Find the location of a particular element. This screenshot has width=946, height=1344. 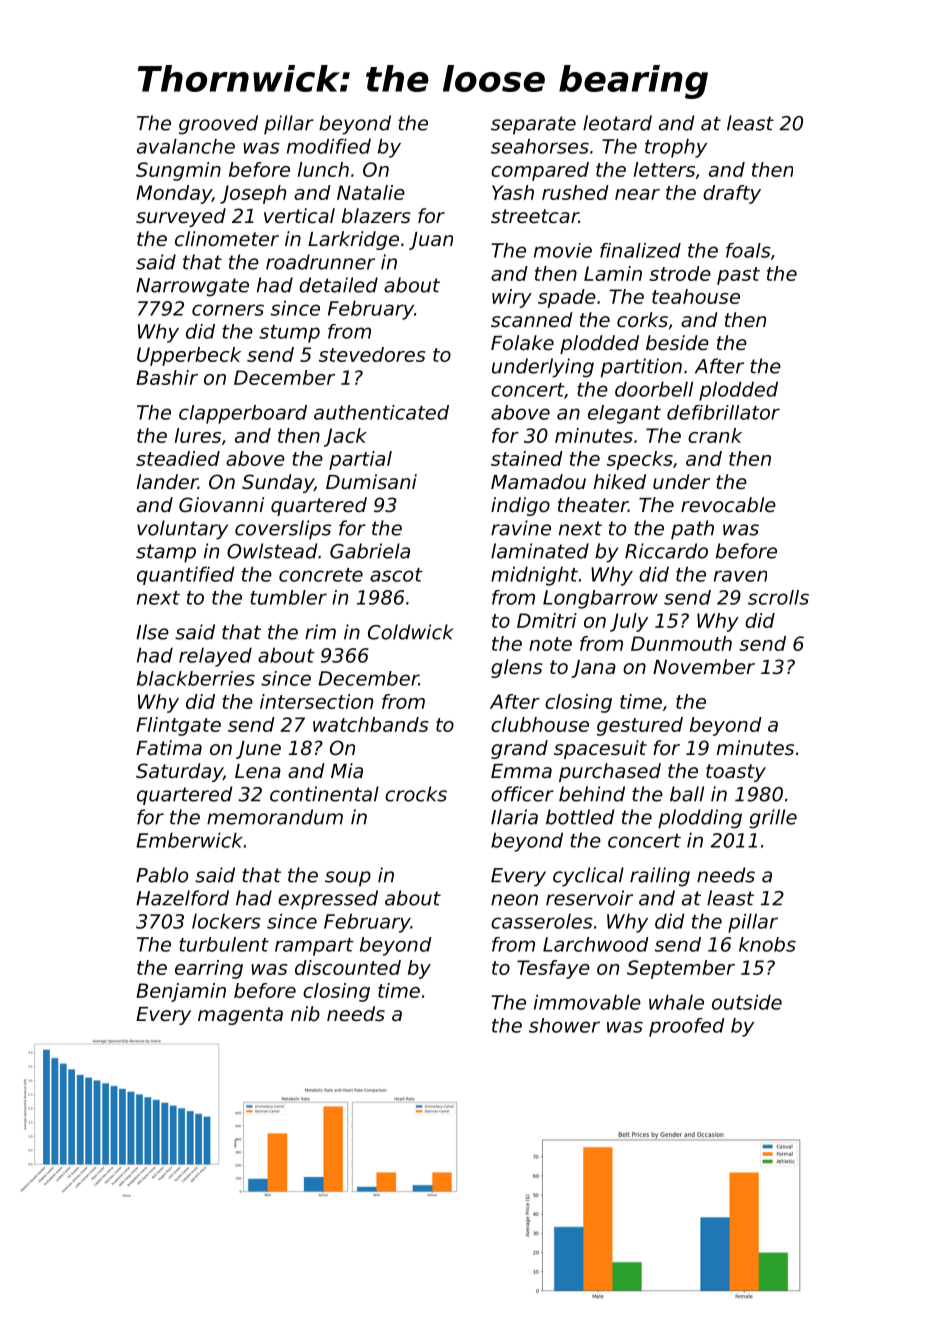

raven is located at coordinates (740, 576).
